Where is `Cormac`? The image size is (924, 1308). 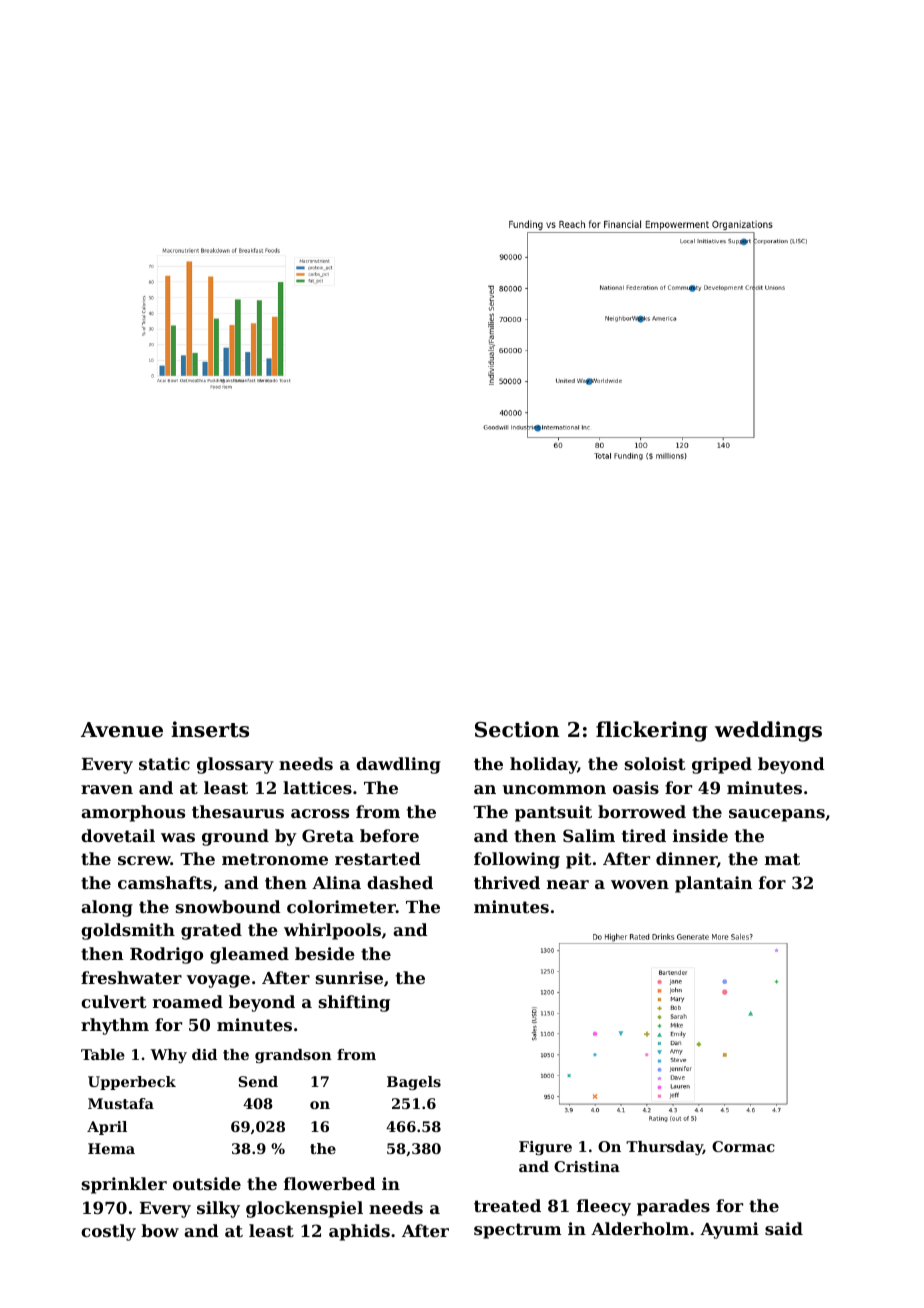
Cormac is located at coordinates (743, 1146).
